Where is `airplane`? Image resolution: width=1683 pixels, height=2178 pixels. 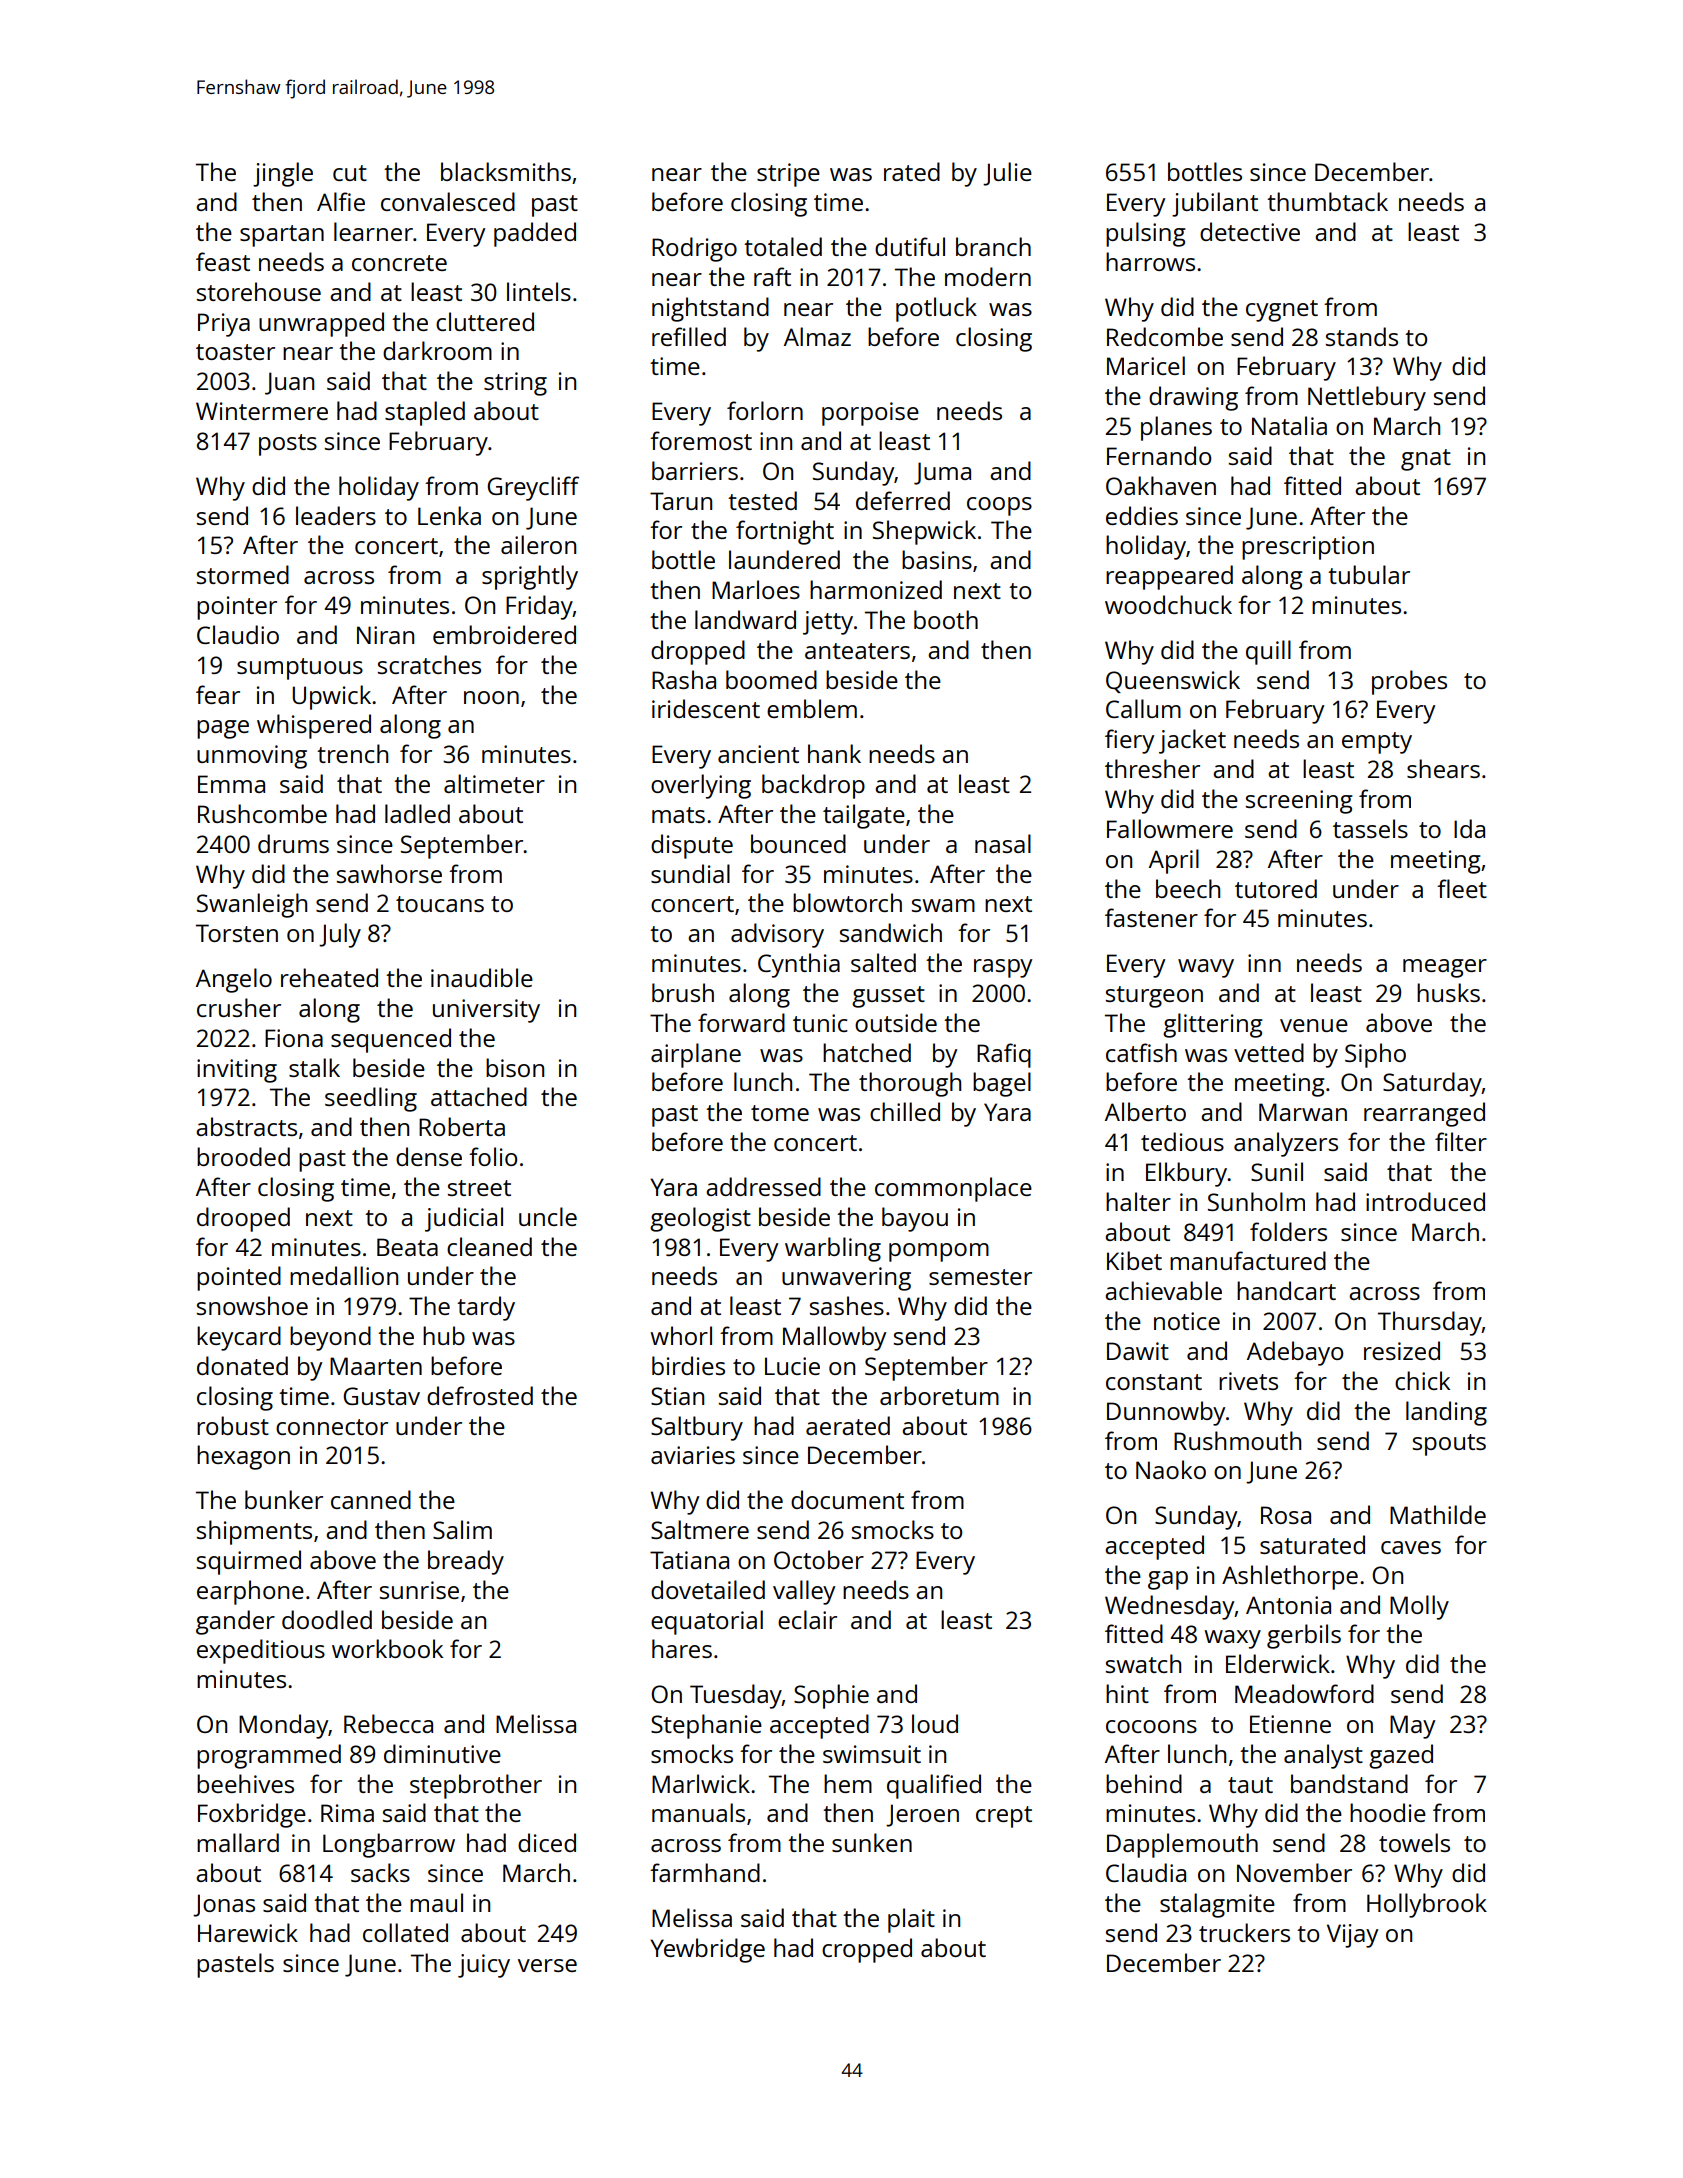 airplane is located at coordinates (696, 1055).
